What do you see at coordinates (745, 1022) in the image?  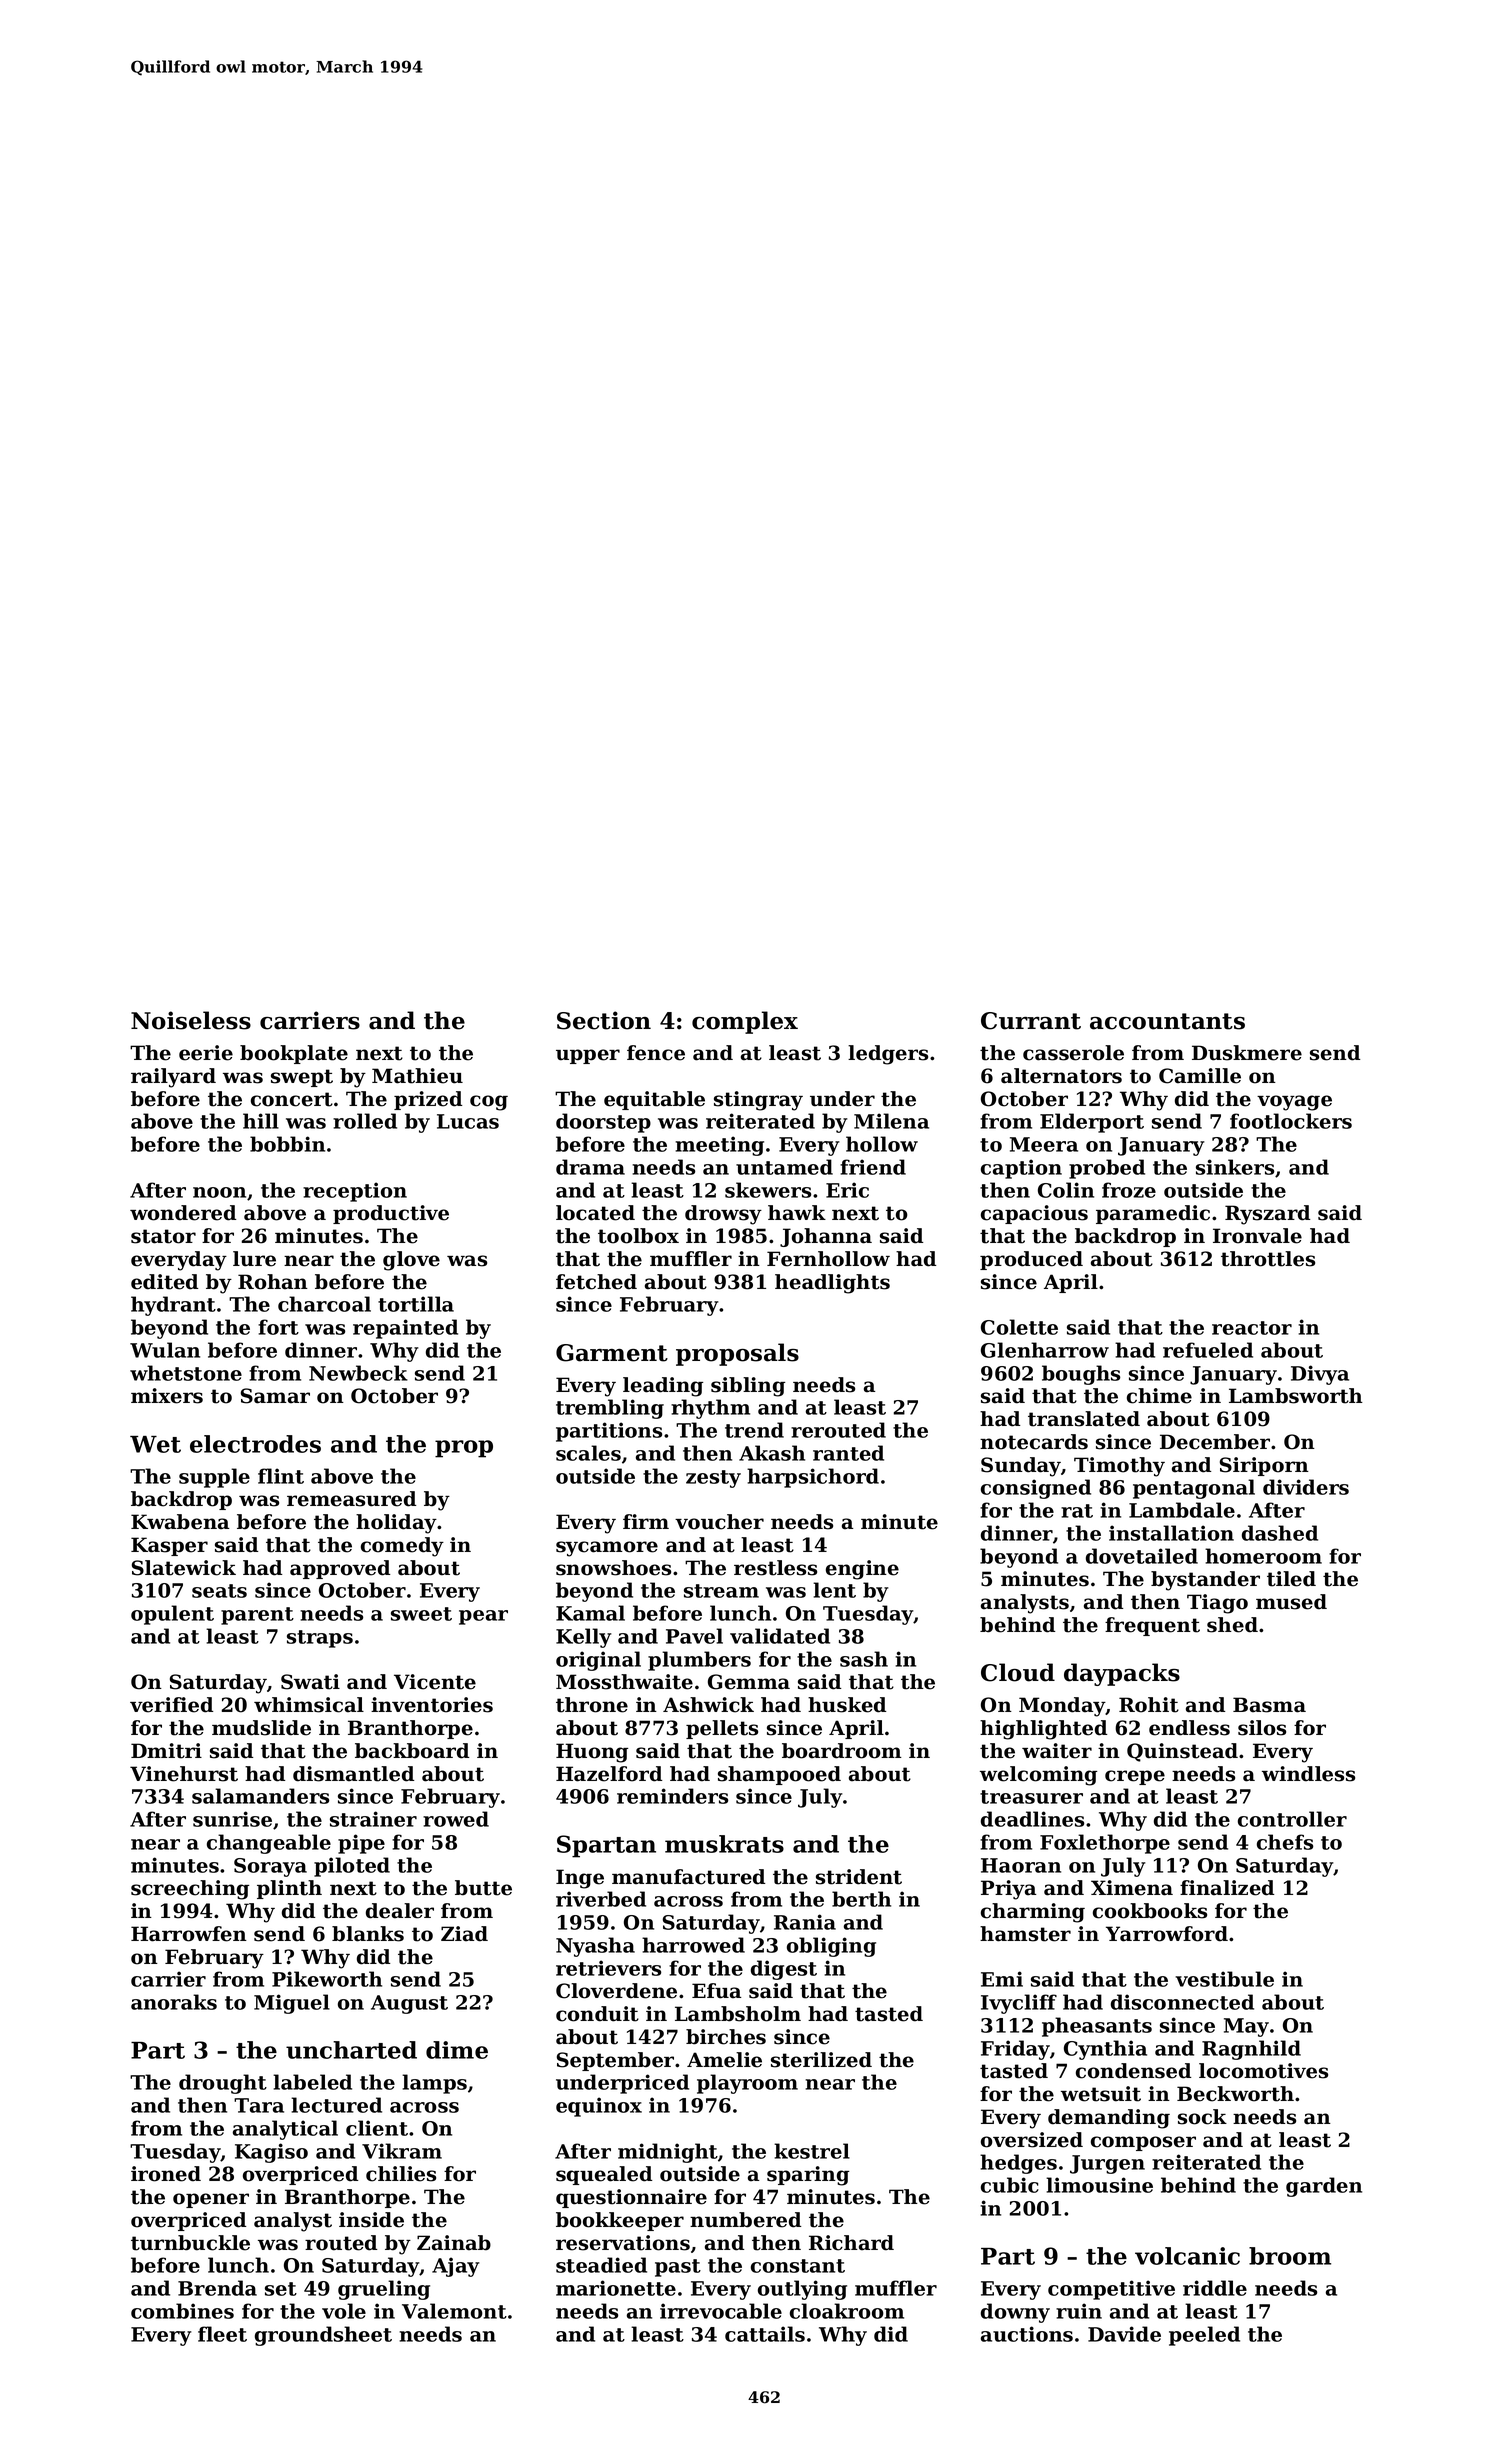 I see `complex` at bounding box center [745, 1022].
